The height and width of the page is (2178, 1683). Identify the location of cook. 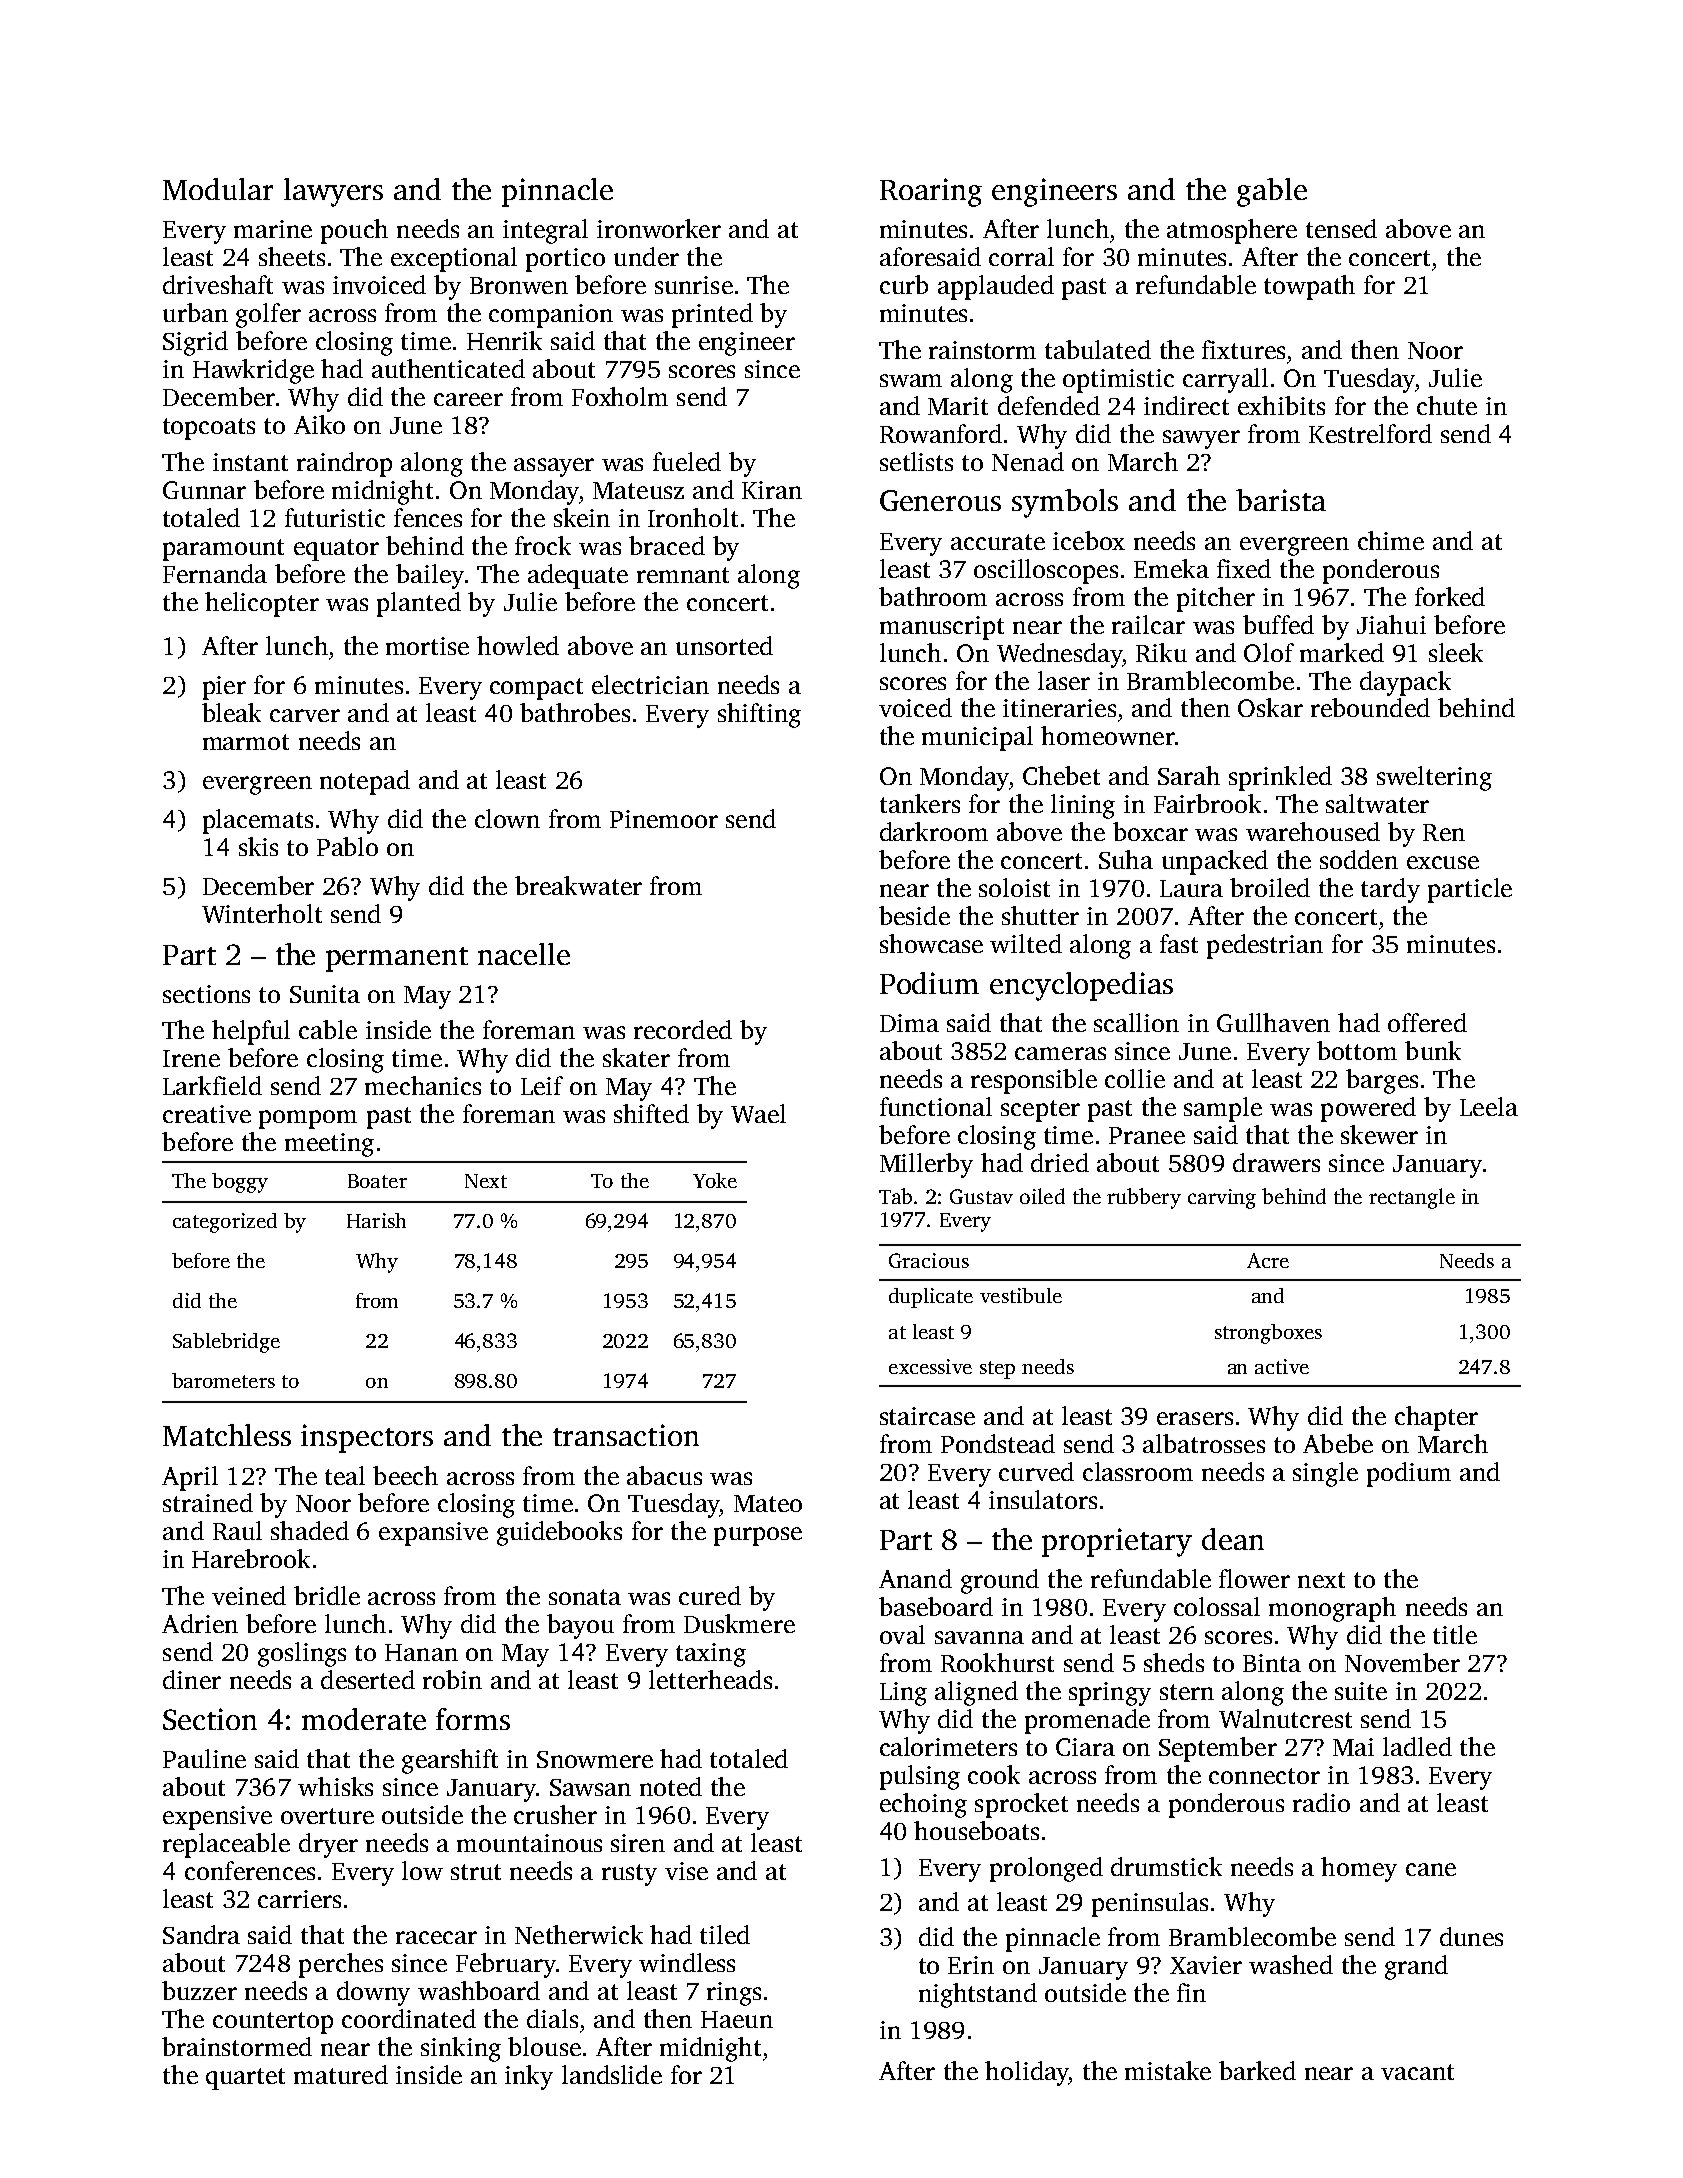
(994, 1774).
